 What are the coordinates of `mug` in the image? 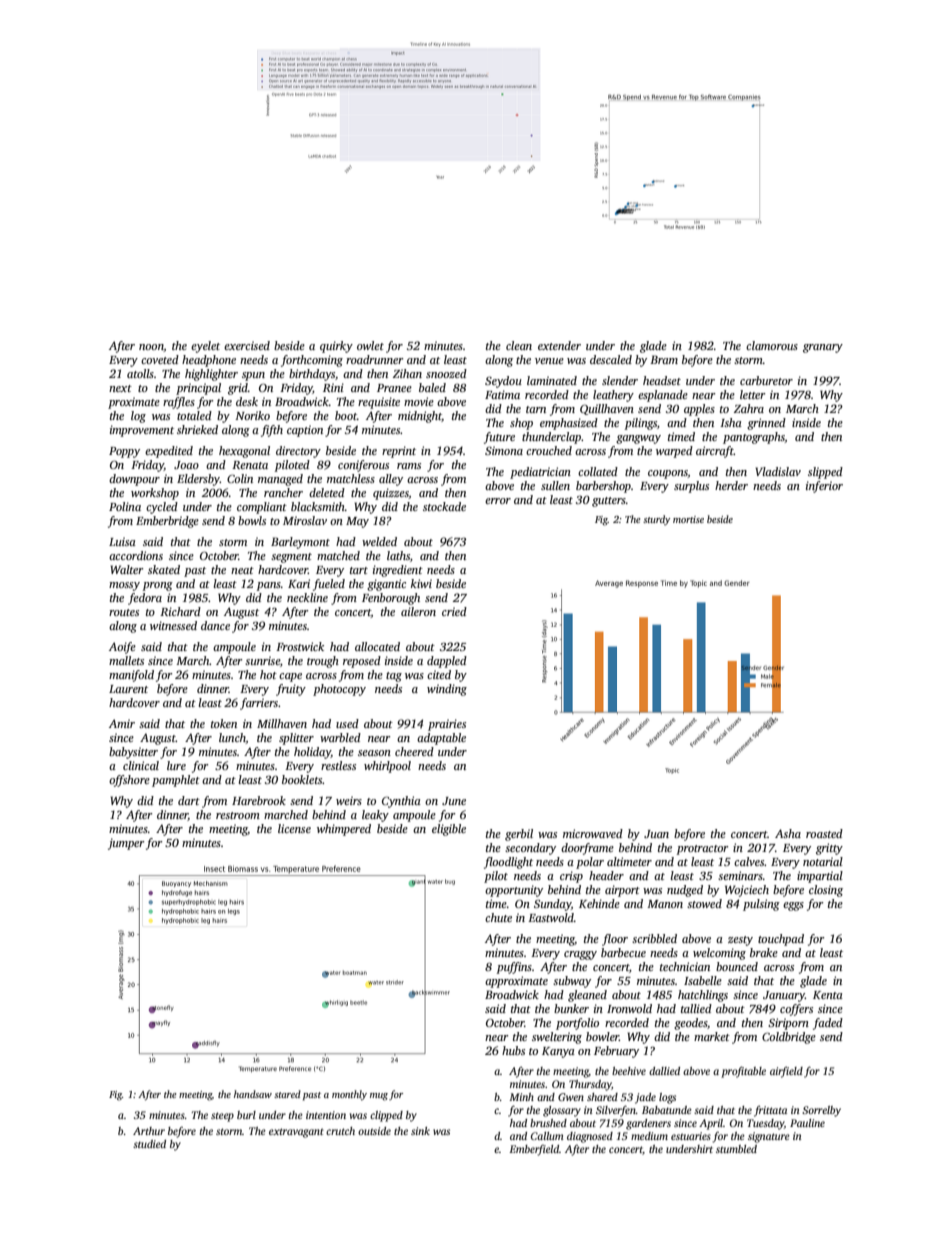 It's located at (379, 1097).
